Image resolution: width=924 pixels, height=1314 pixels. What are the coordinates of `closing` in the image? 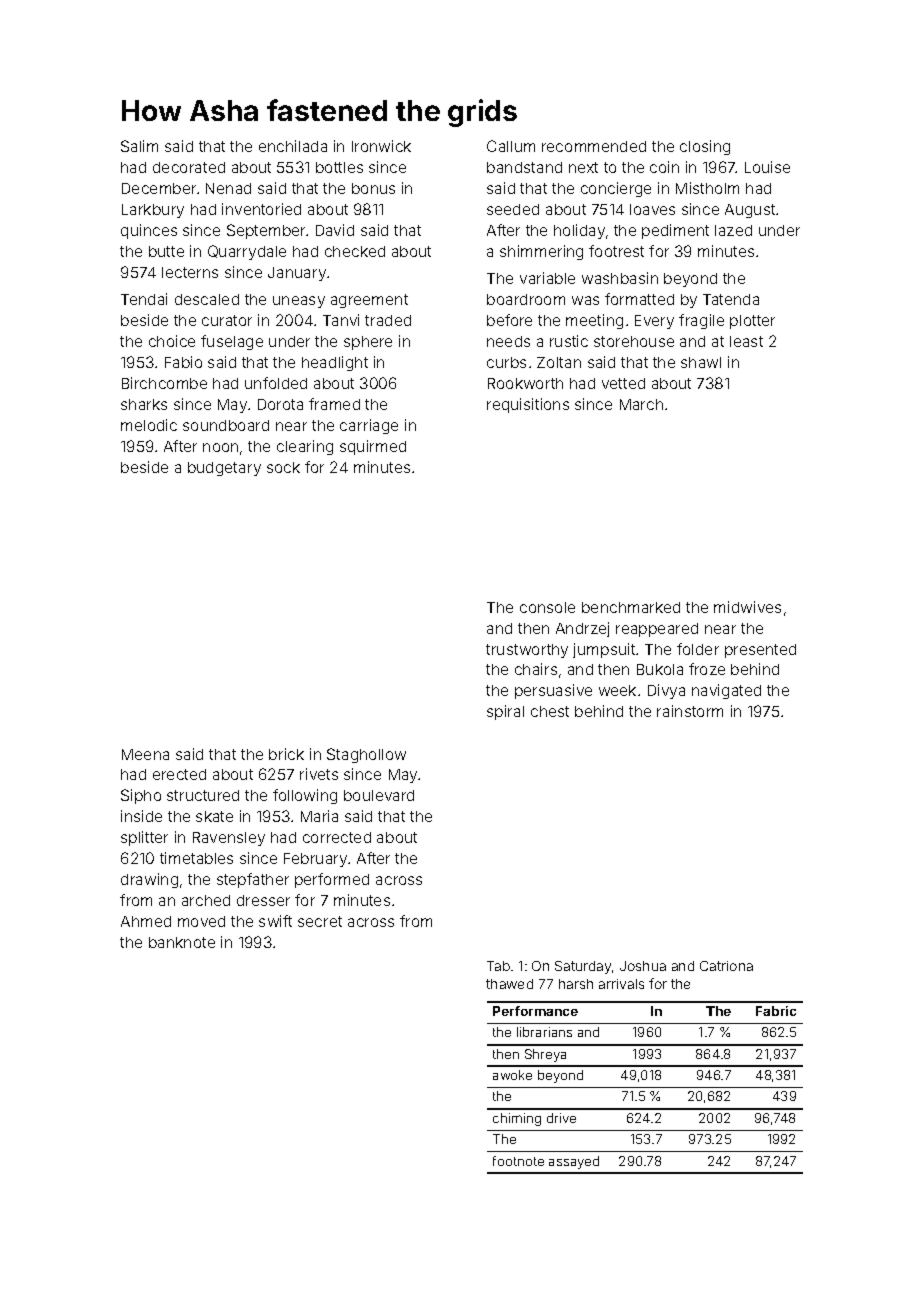 It's located at (705, 147).
